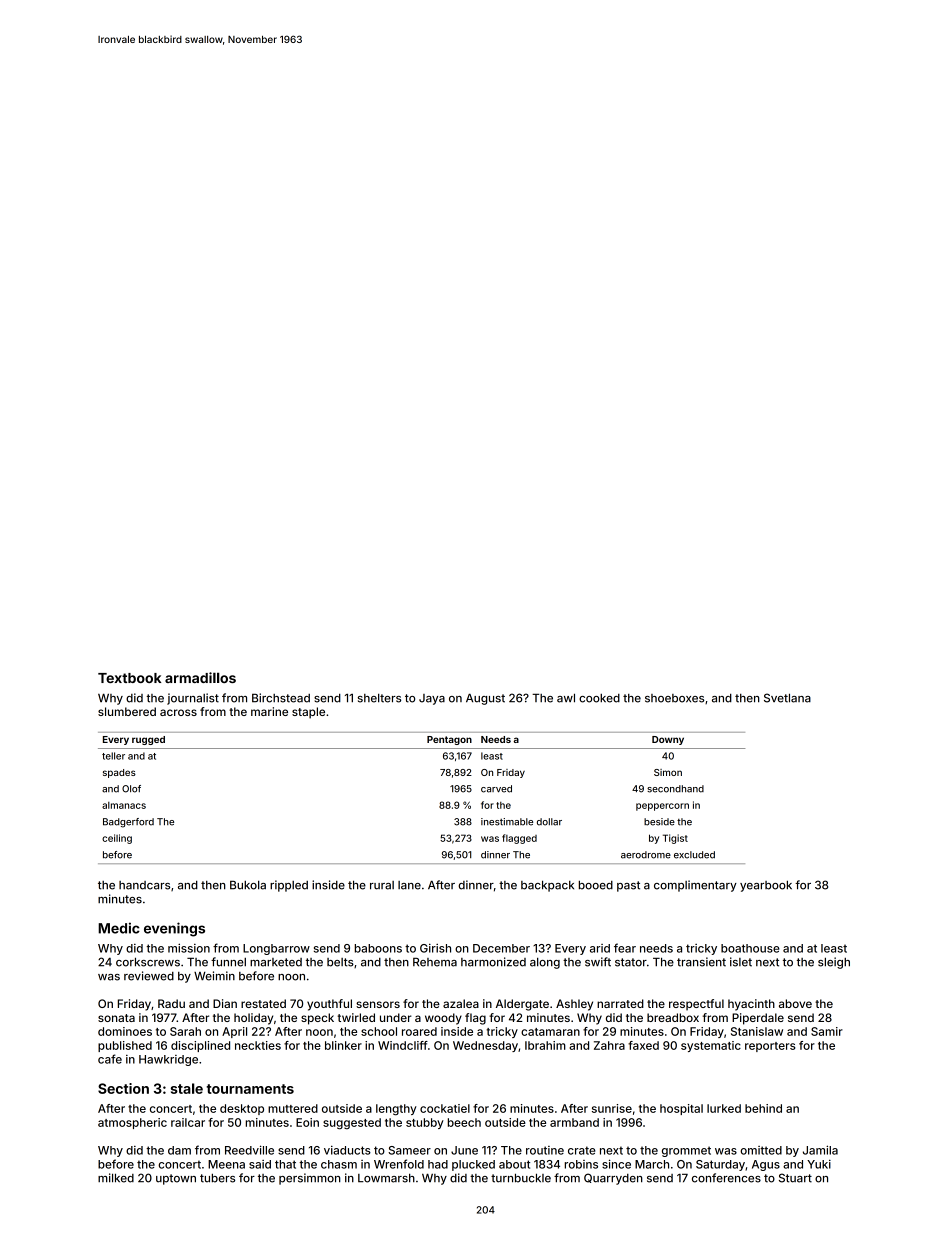  Describe the element at coordinates (695, 886) in the screenshot. I see `complimentary` at that location.
